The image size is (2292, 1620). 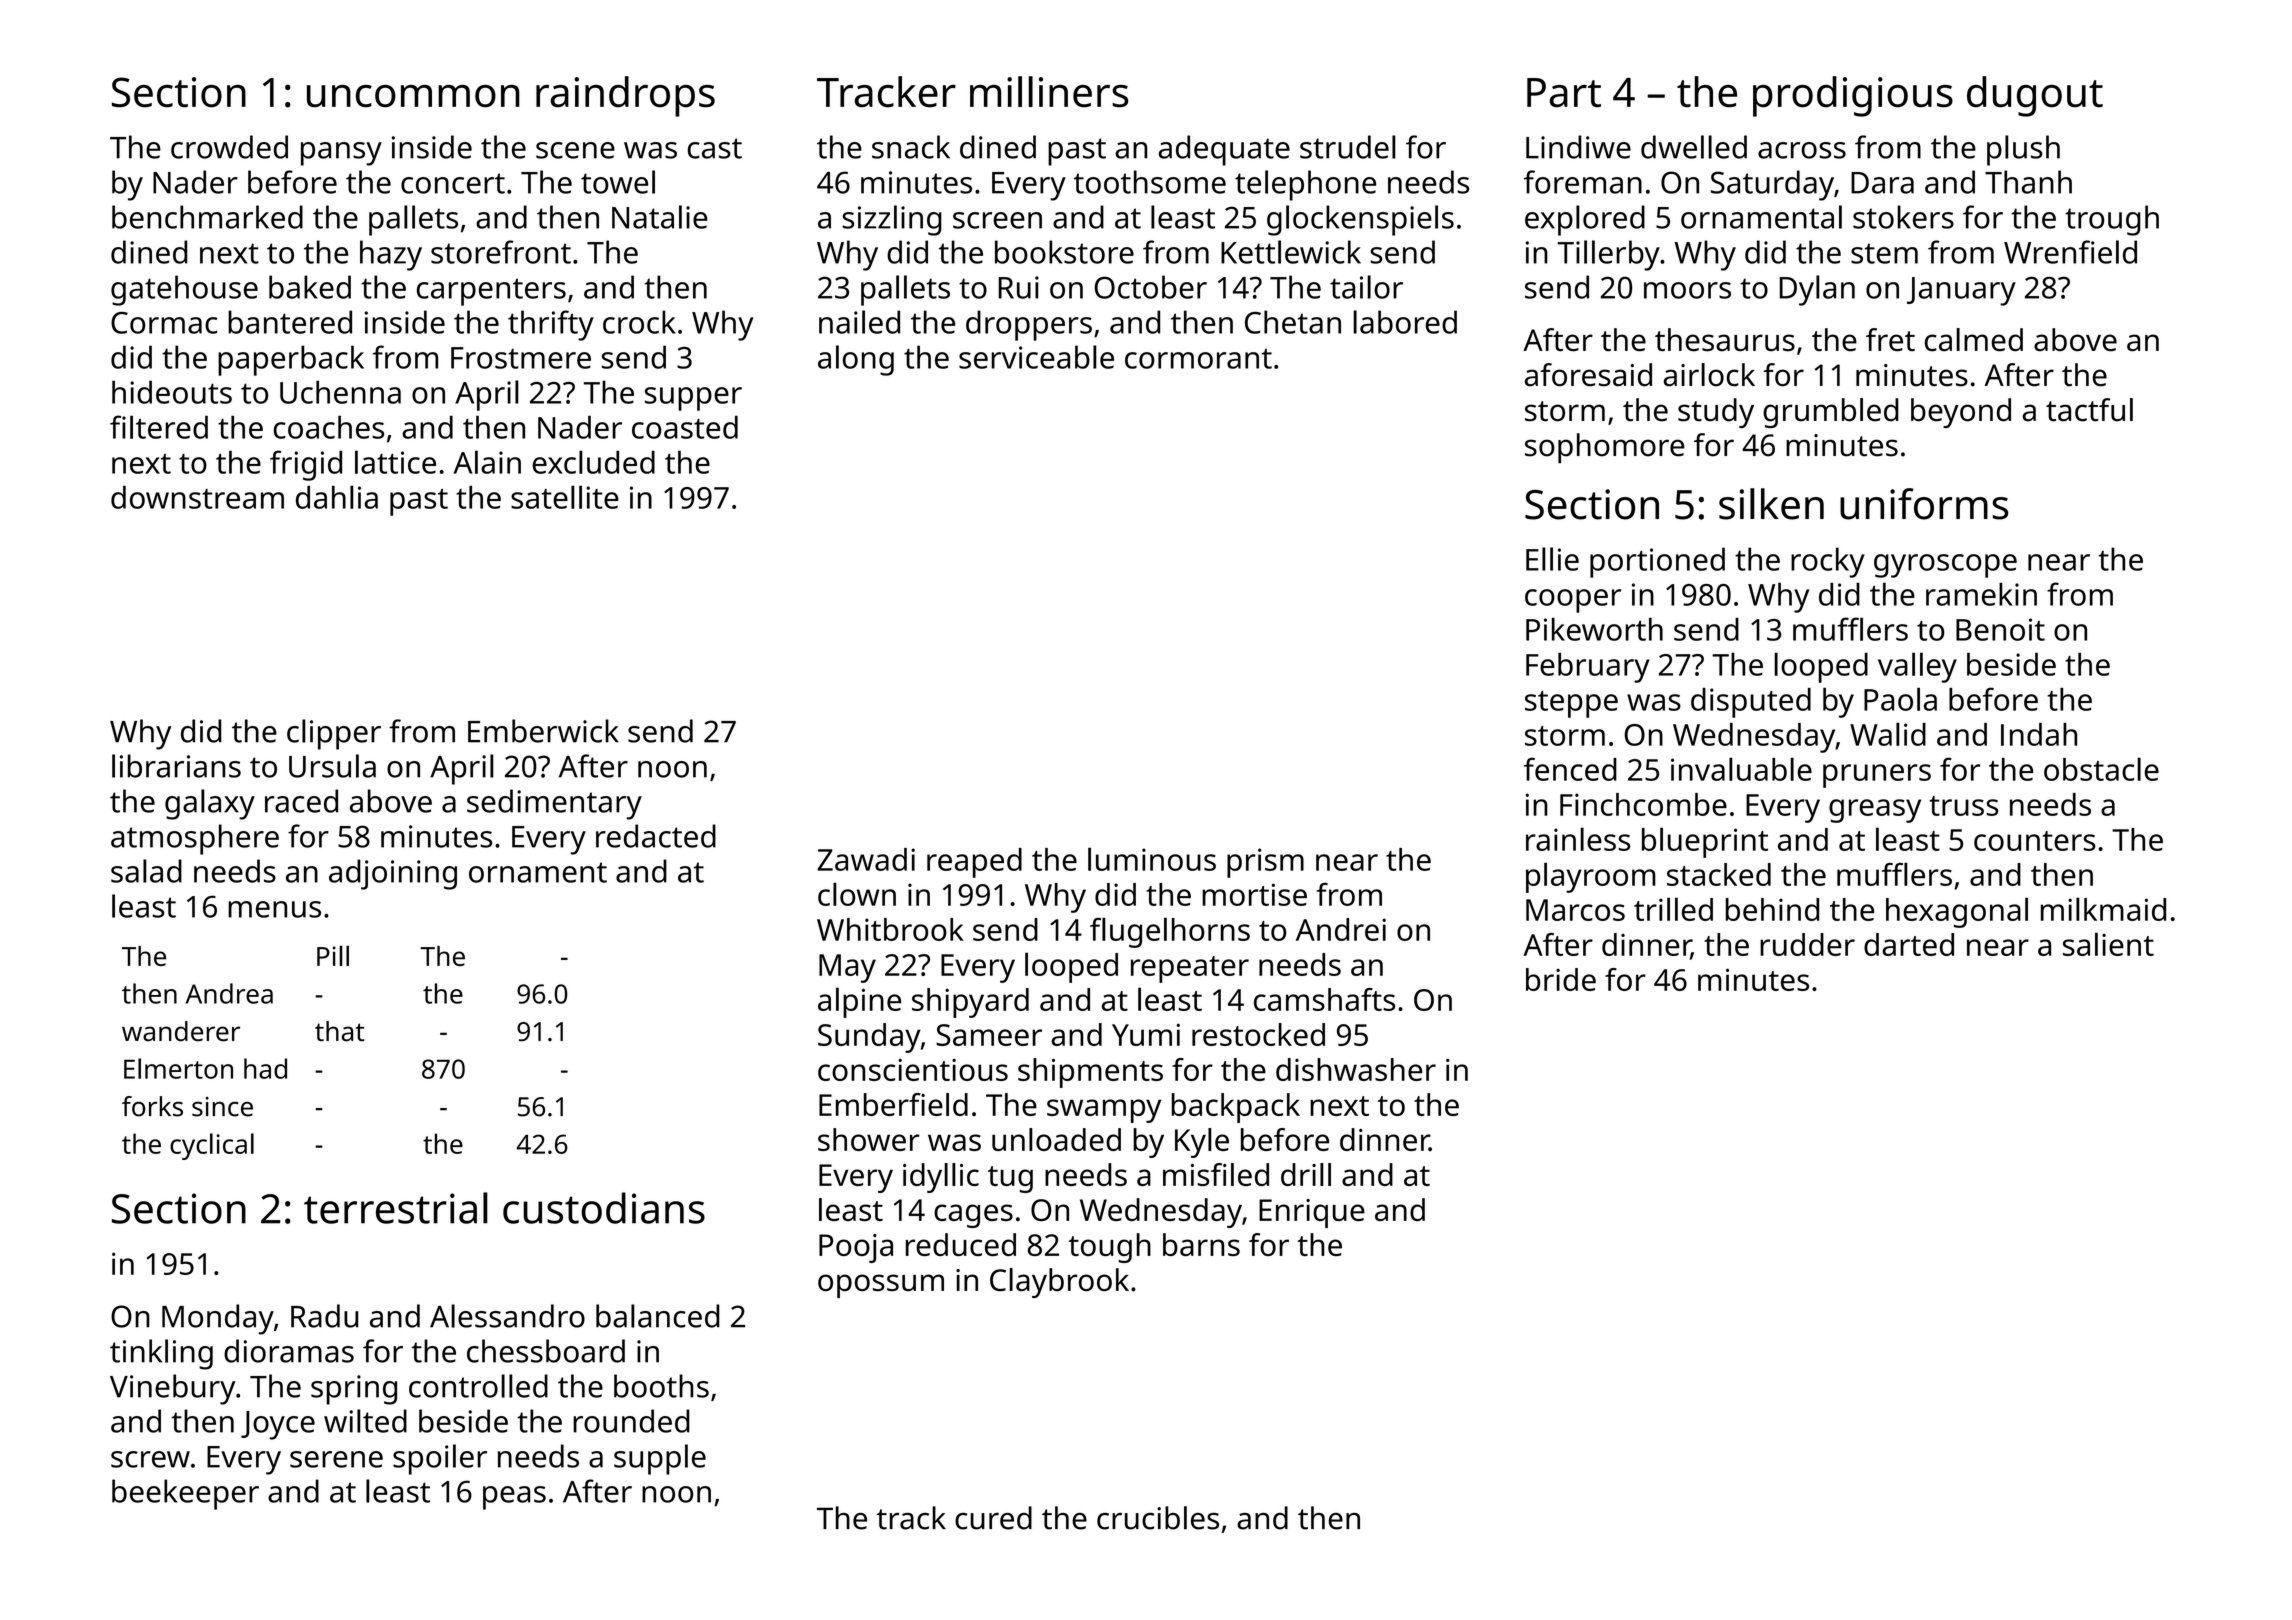 I want to click on nailed, so click(x=859, y=322).
